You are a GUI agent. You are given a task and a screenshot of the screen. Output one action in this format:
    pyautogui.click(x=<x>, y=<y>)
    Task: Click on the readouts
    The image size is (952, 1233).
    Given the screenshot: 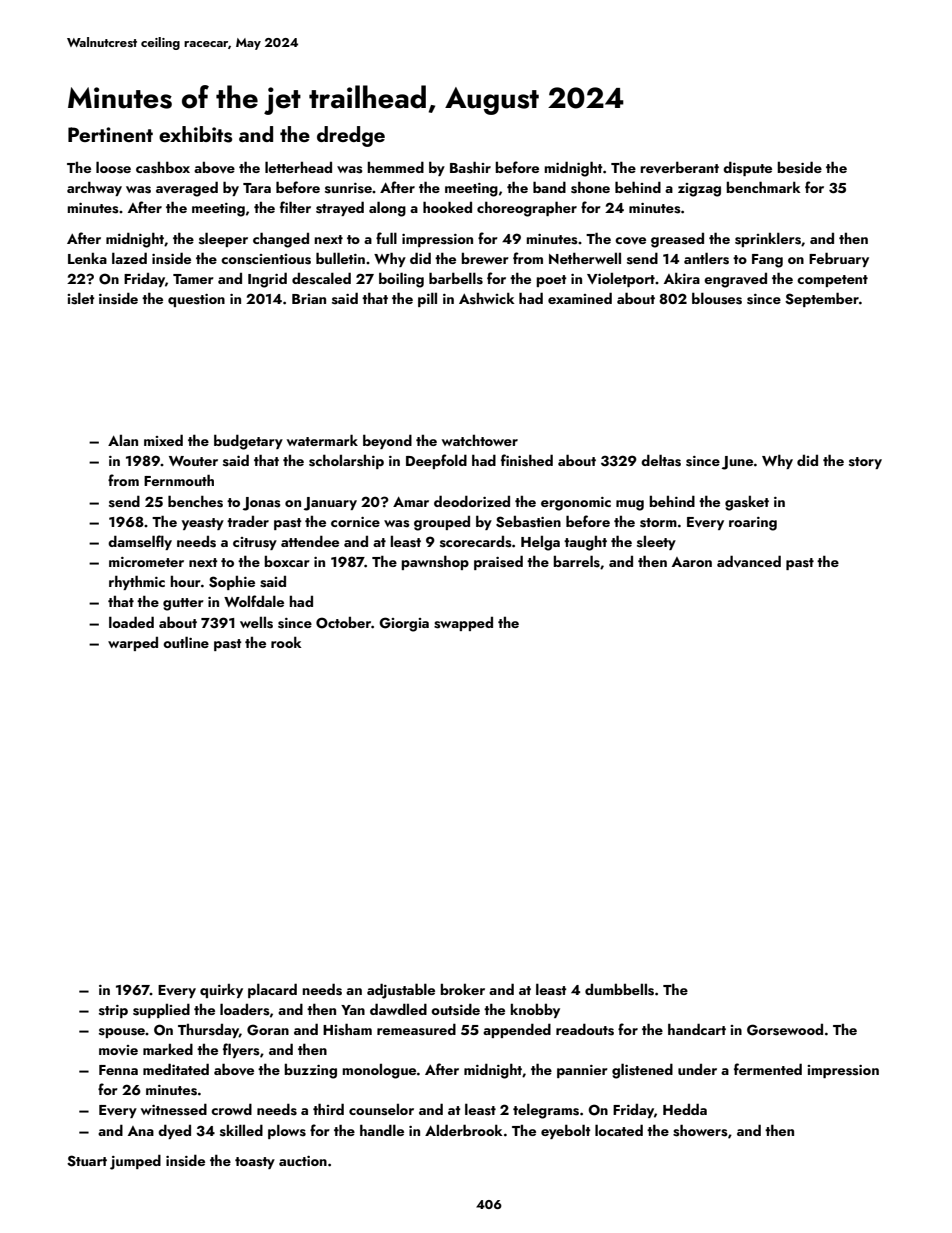 What is the action you would take?
    pyautogui.click(x=585, y=1029)
